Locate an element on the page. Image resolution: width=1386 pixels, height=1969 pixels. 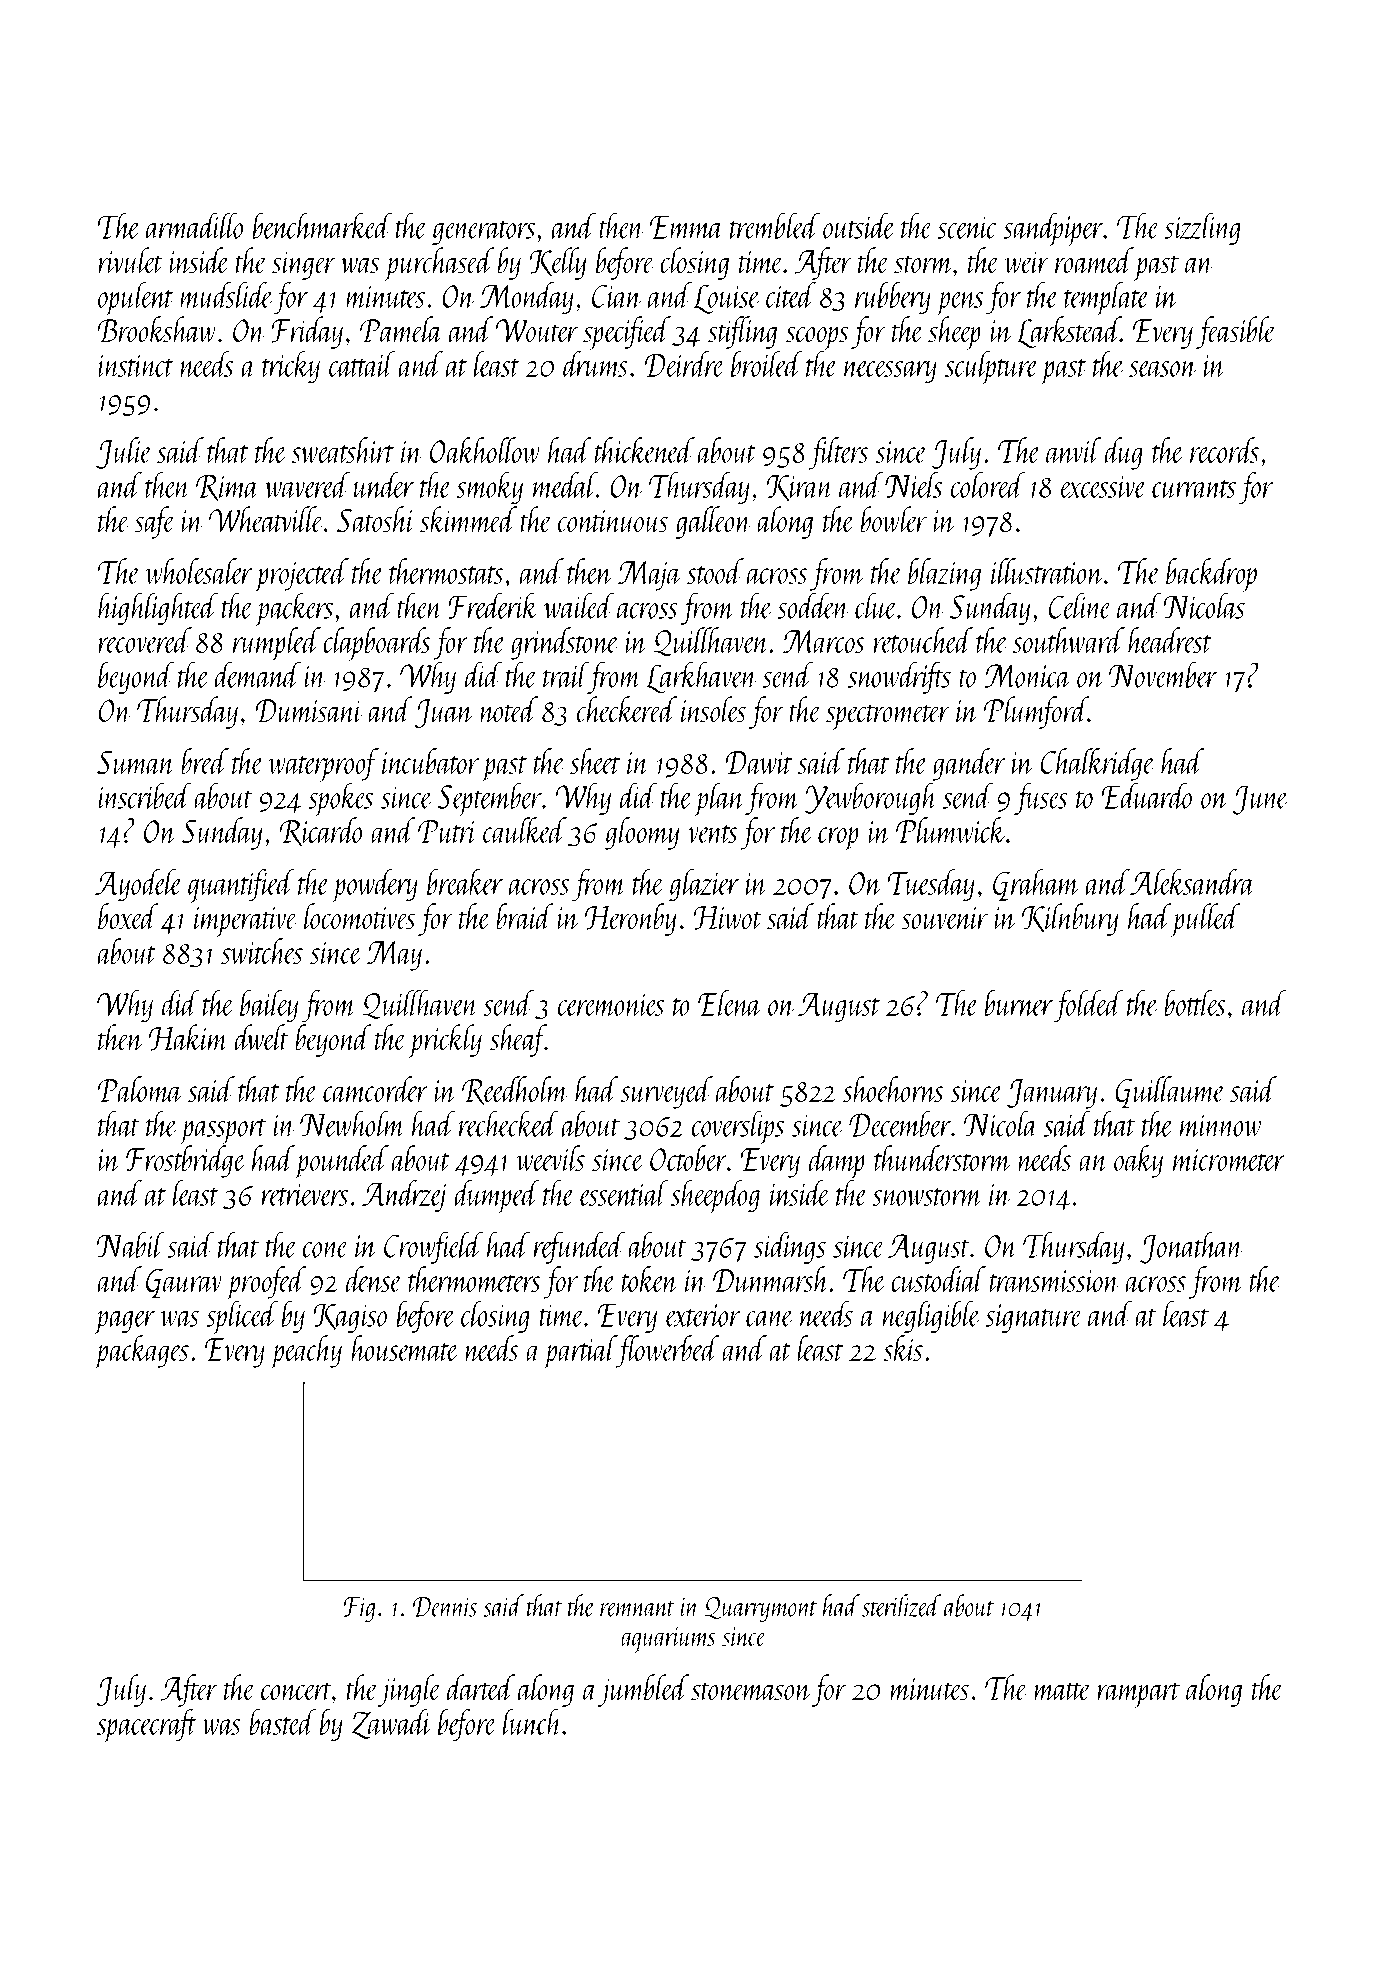
rubbery is located at coordinates (893, 298).
